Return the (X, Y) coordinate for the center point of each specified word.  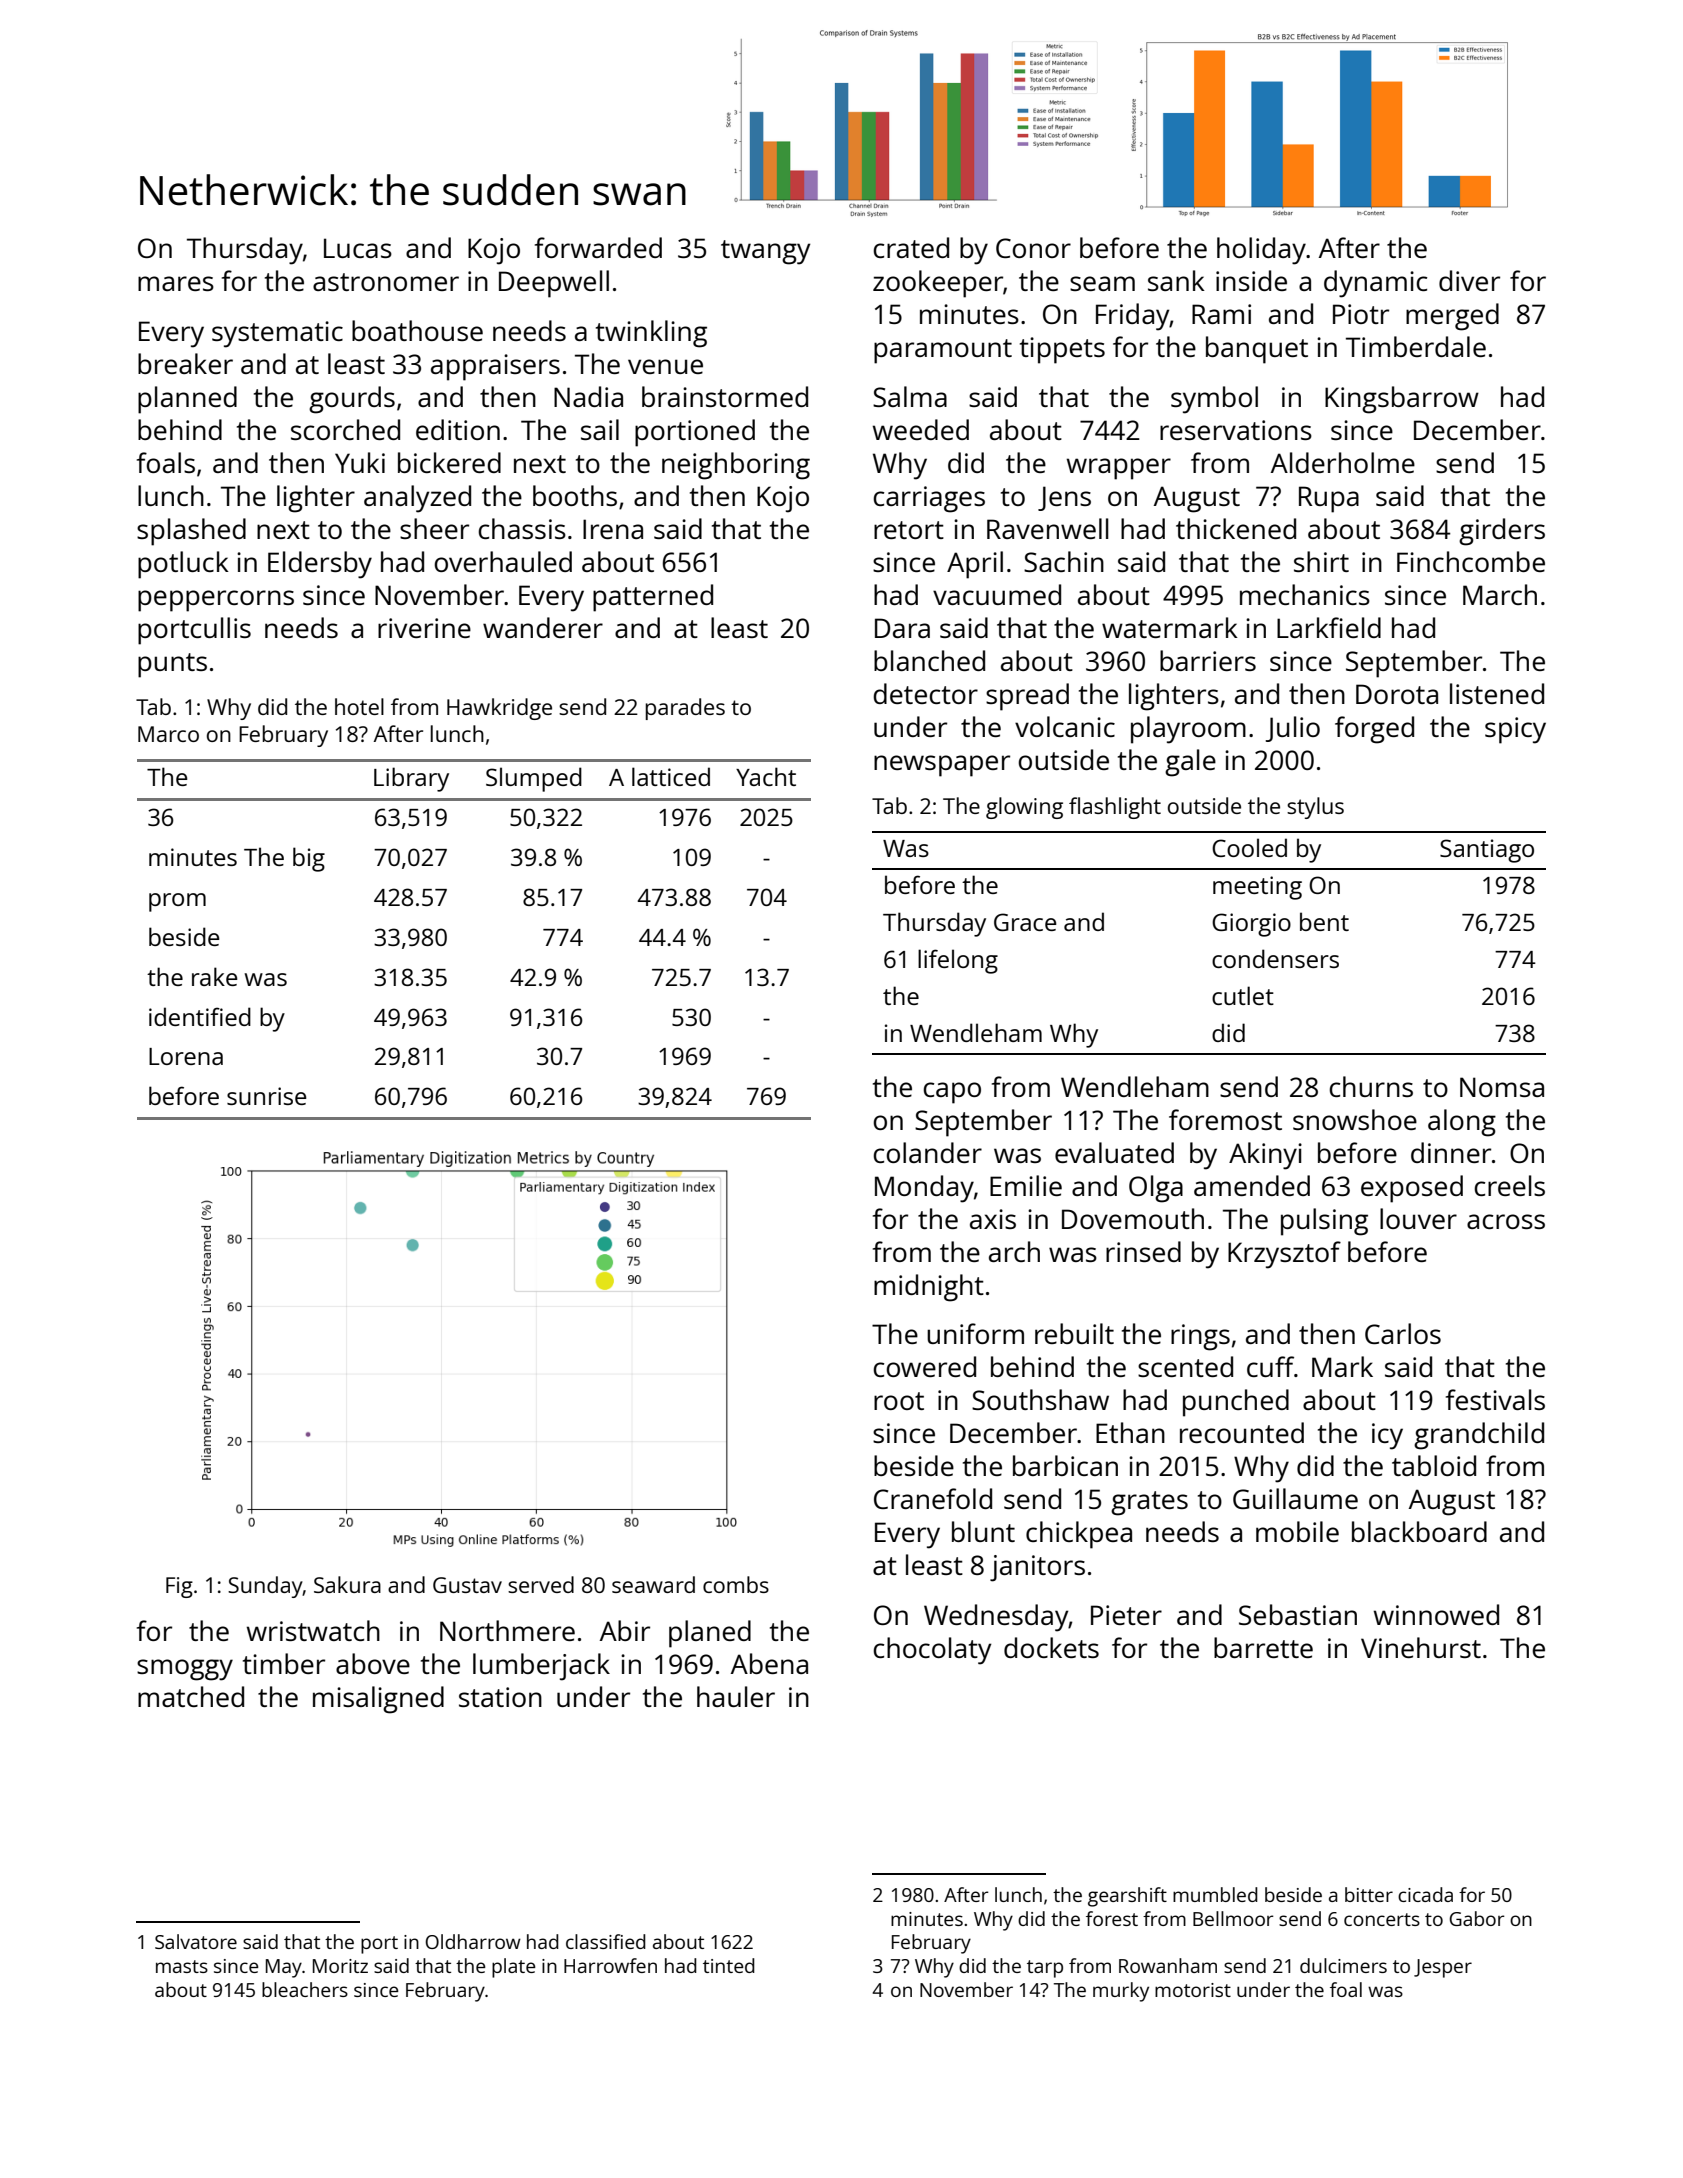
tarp (1045, 1969)
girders (1502, 532)
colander (928, 1152)
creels (1510, 1185)
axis (993, 1219)
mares (176, 283)
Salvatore (196, 1941)
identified (200, 1016)
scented (1185, 1366)
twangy (766, 252)
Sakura (347, 1584)
